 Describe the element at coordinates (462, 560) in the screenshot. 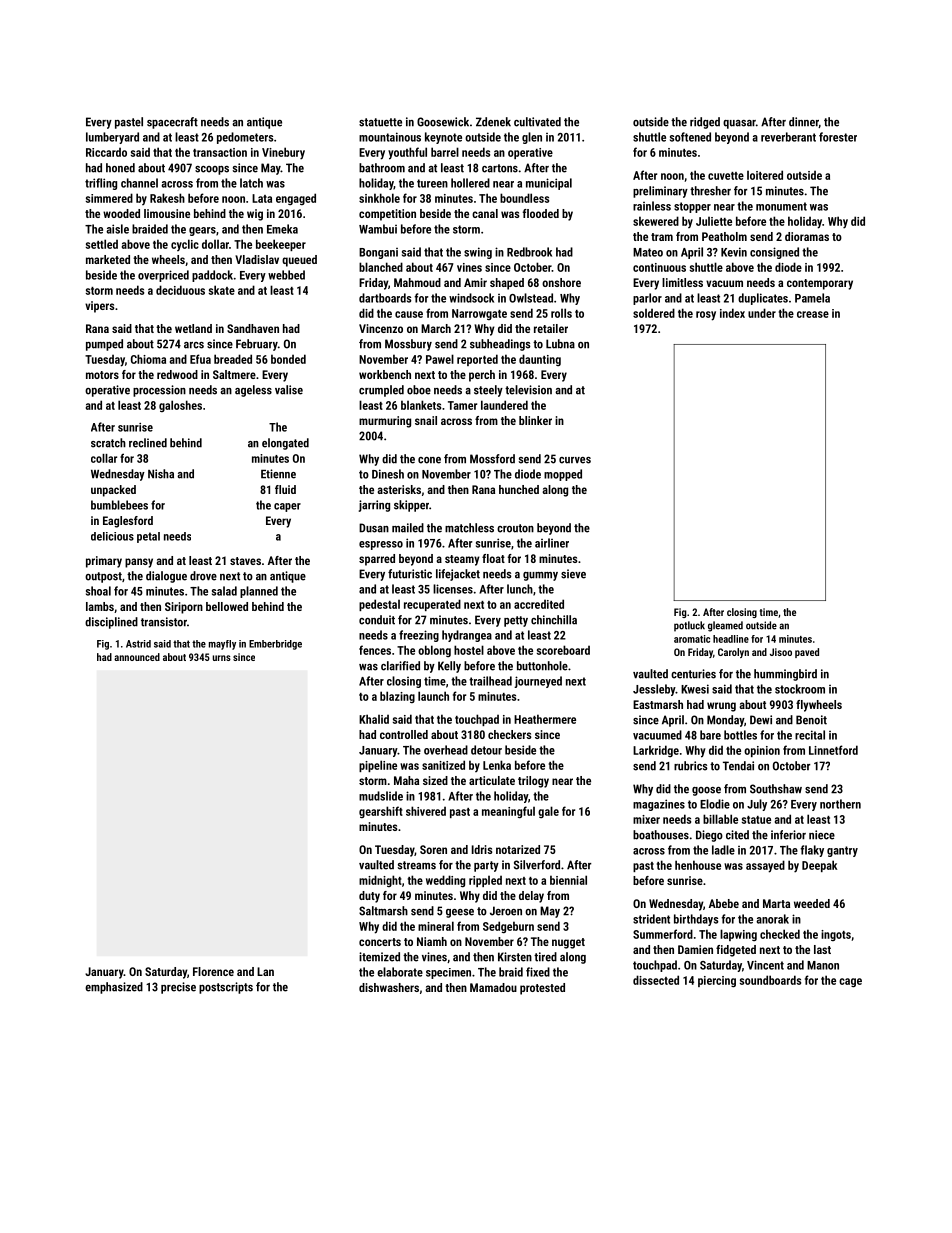

I see `steamy` at that location.
